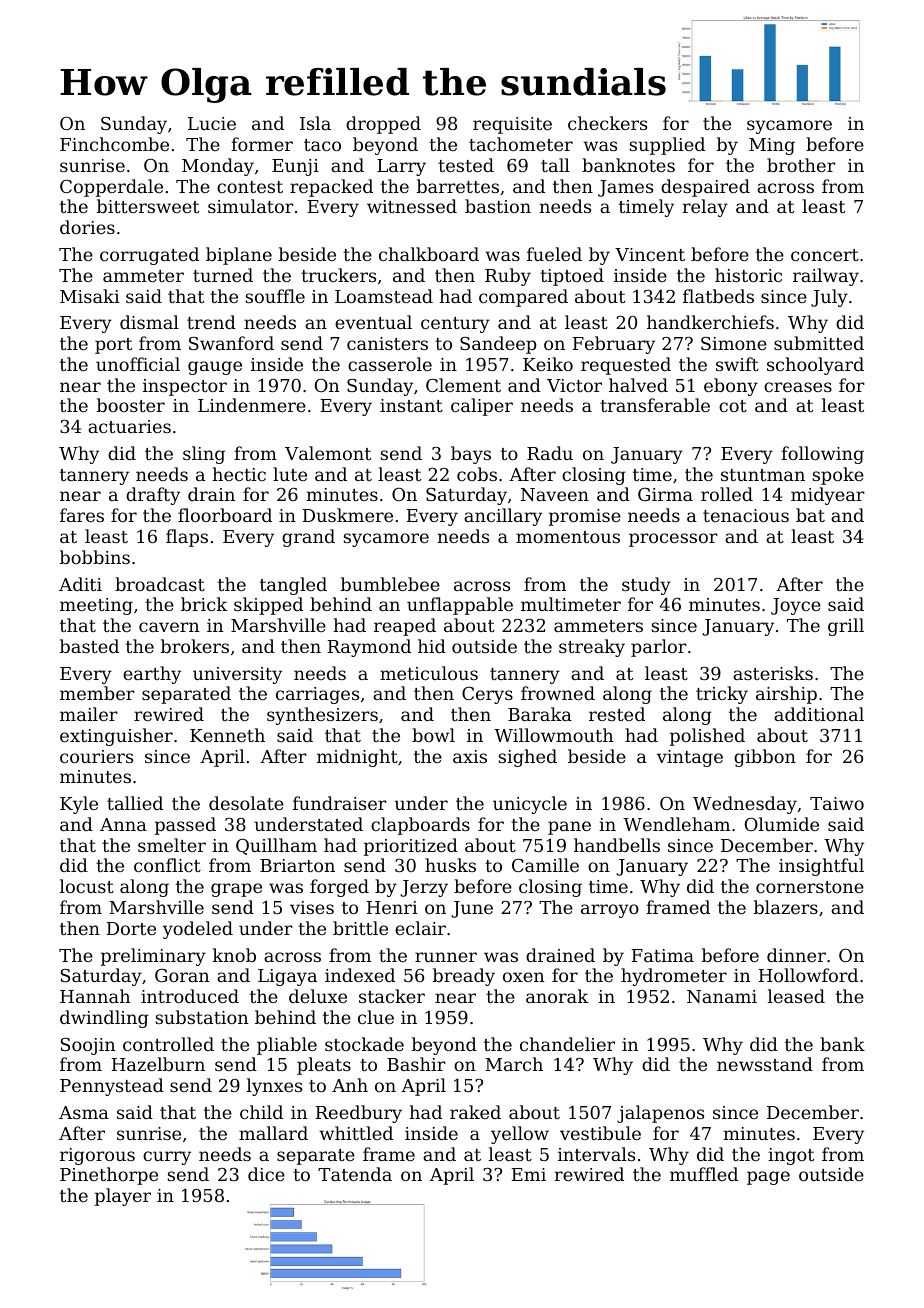 The image size is (924, 1308). Describe the element at coordinates (251, 206) in the screenshot. I see `simulator` at that location.
